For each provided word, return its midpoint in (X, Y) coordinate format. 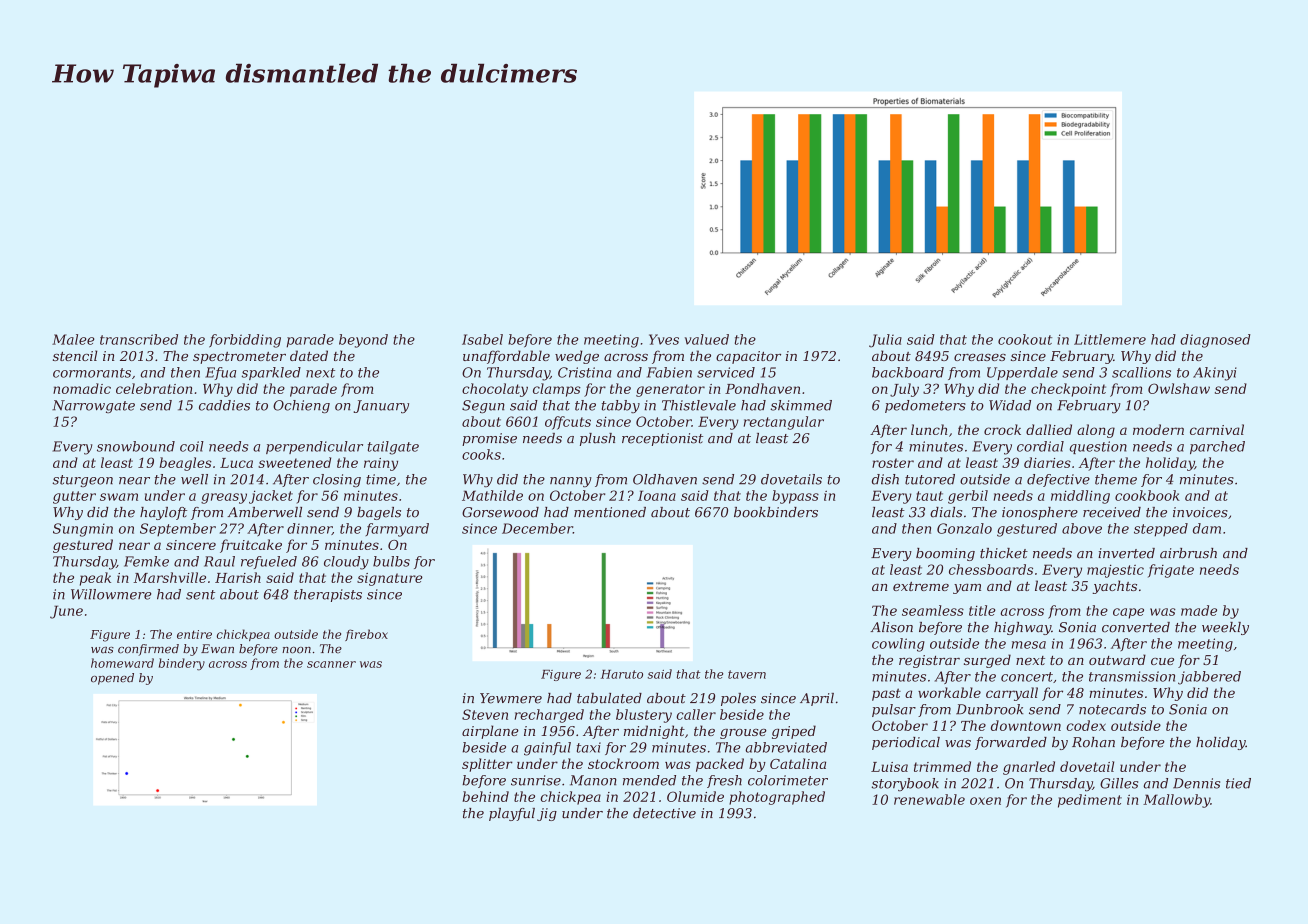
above (1082, 528)
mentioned (610, 512)
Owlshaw (1179, 388)
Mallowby (1176, 801)
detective (664, 813)
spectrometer (239, 358)
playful (512, 814)
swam (119, 497)
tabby (621, 406)
